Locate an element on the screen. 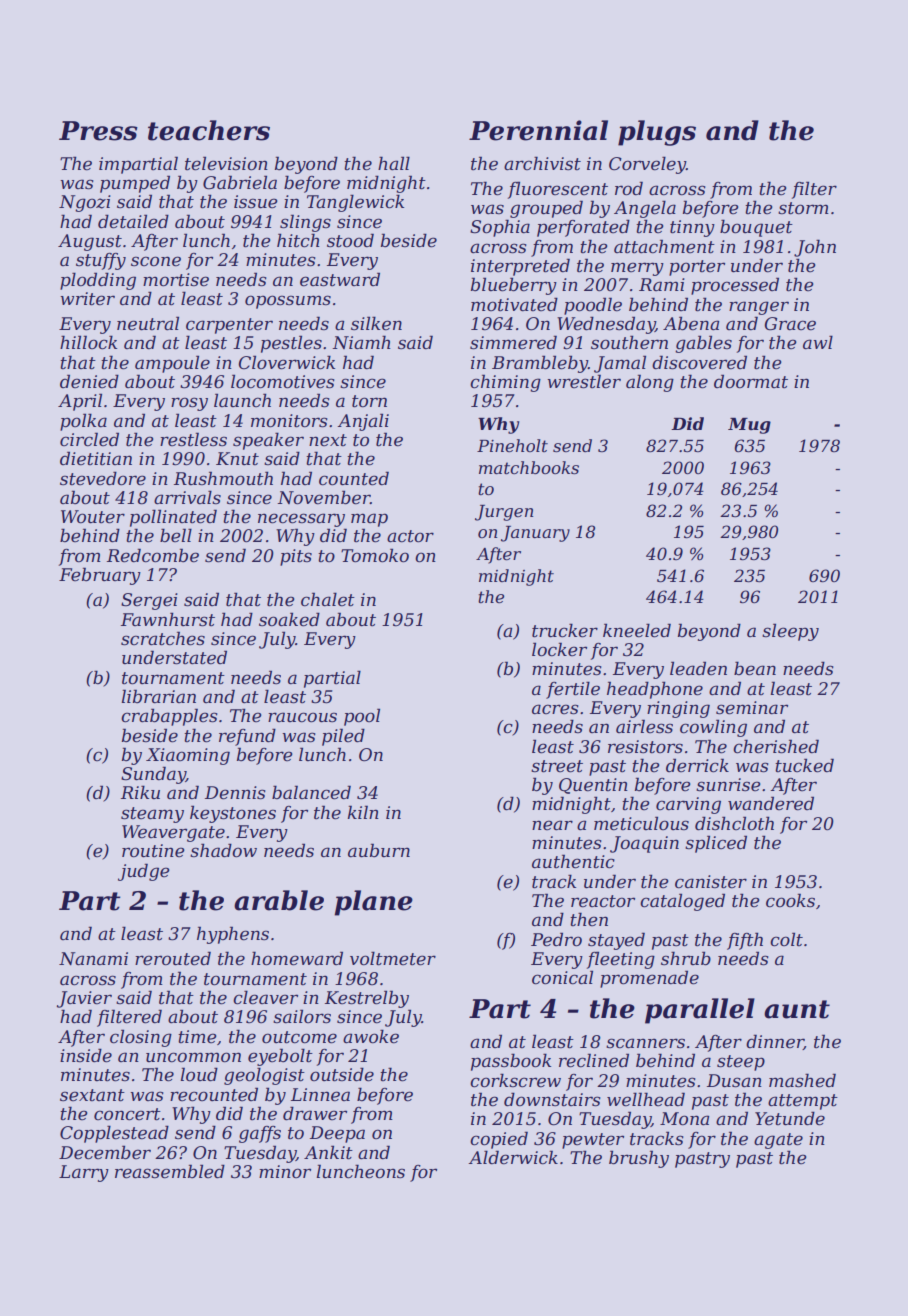  cataloged is located at coordinates (682, 902).
